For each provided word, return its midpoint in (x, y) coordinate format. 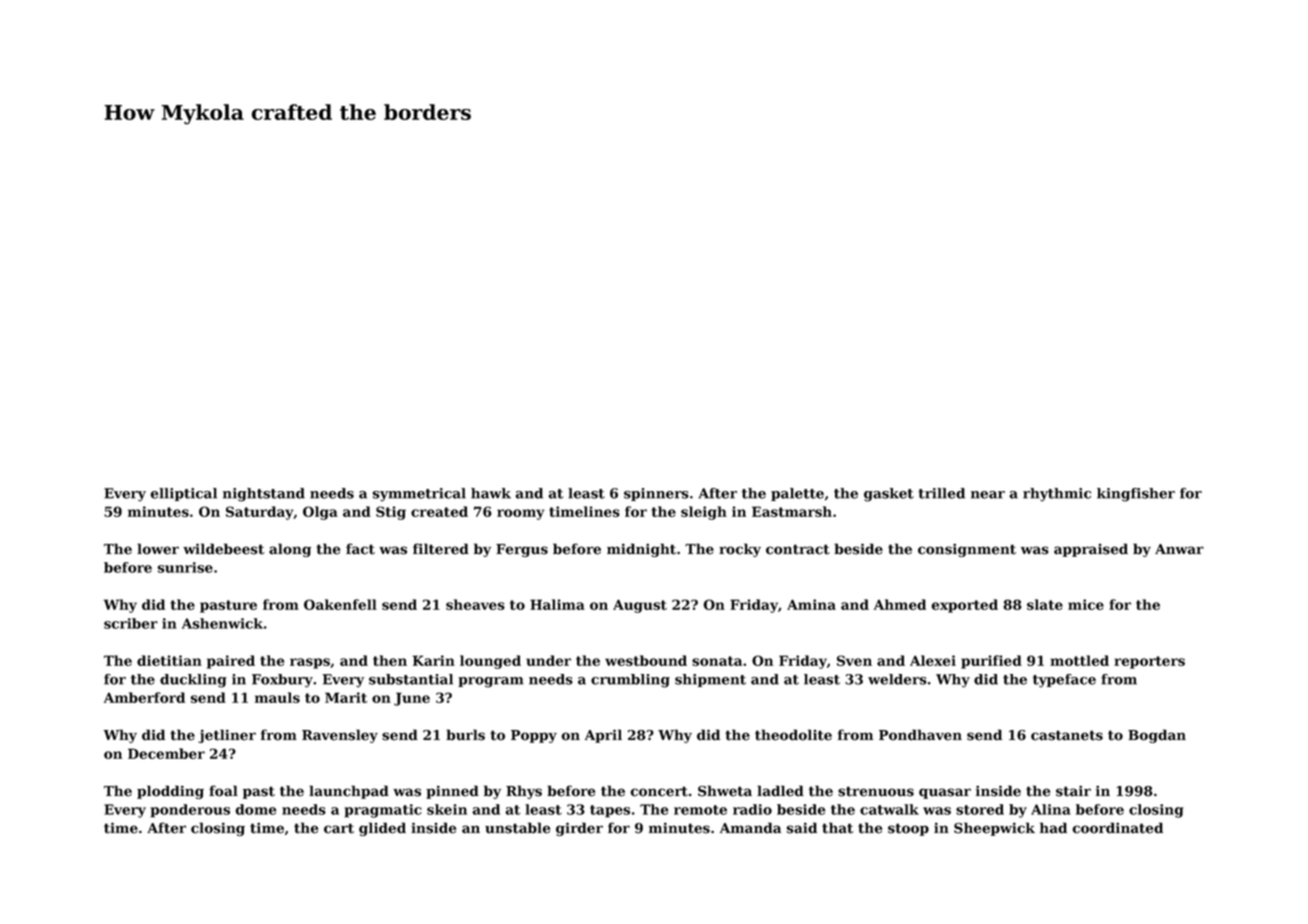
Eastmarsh (792, 511)
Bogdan (1157, 736)
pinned (452, 792)
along (290, 550)
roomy (521, 514)
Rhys (524, 792)
